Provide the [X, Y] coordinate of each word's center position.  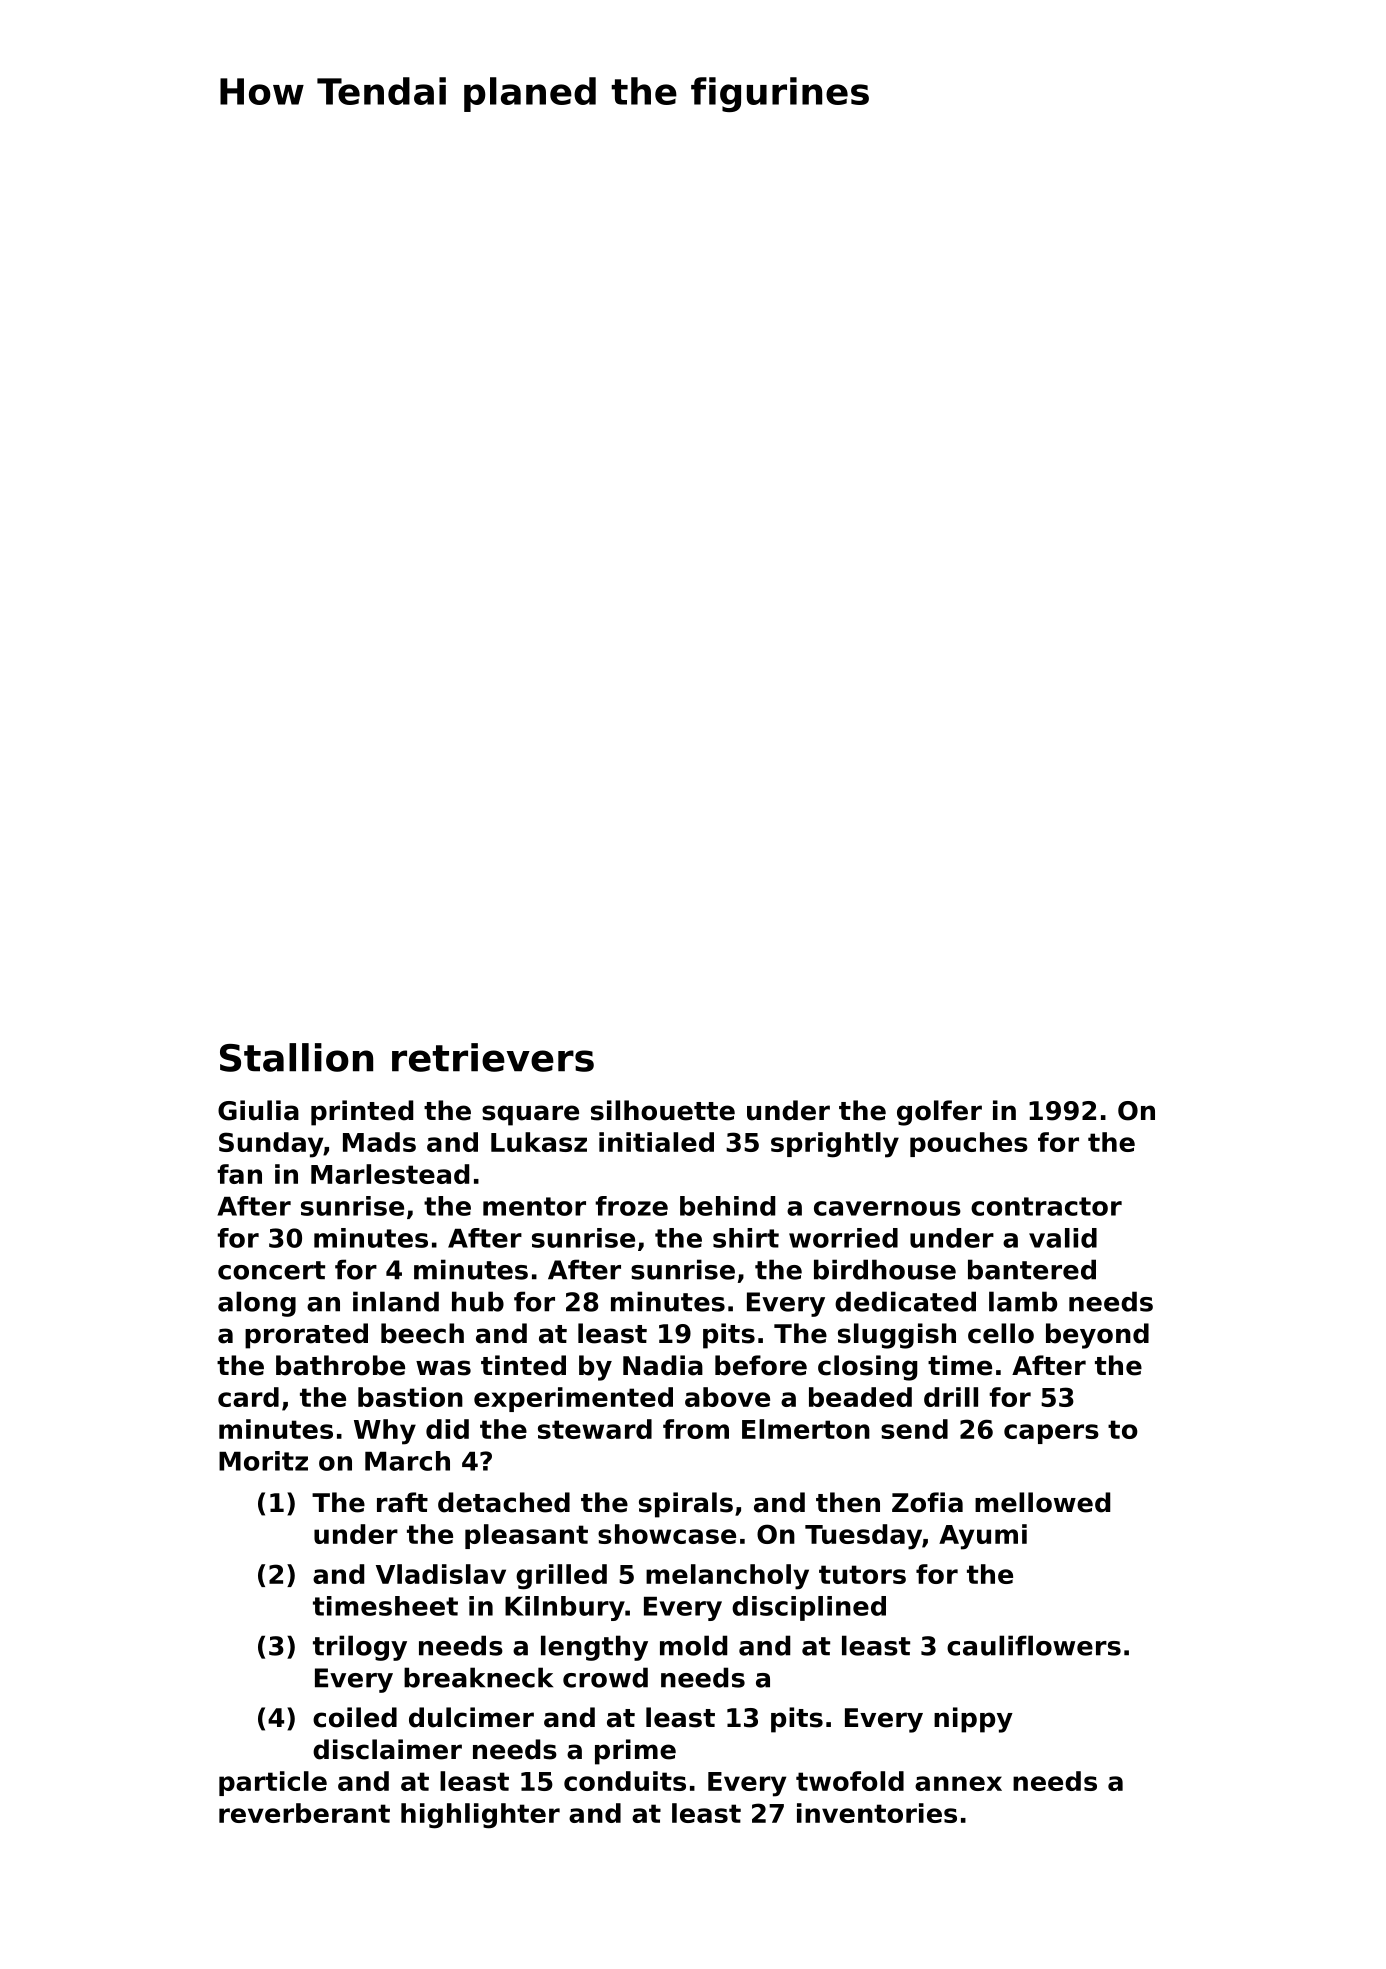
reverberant [304, 1813]
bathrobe [340, 1365]
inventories [877, 1813]
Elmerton [806, 1429]
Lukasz [539, 1142]
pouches [969, 1144]
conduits [625, 1781]
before [761, 1365]
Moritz [263, 1461]
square [530, 1115]
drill [951, 1397]
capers [1051, 1434]
